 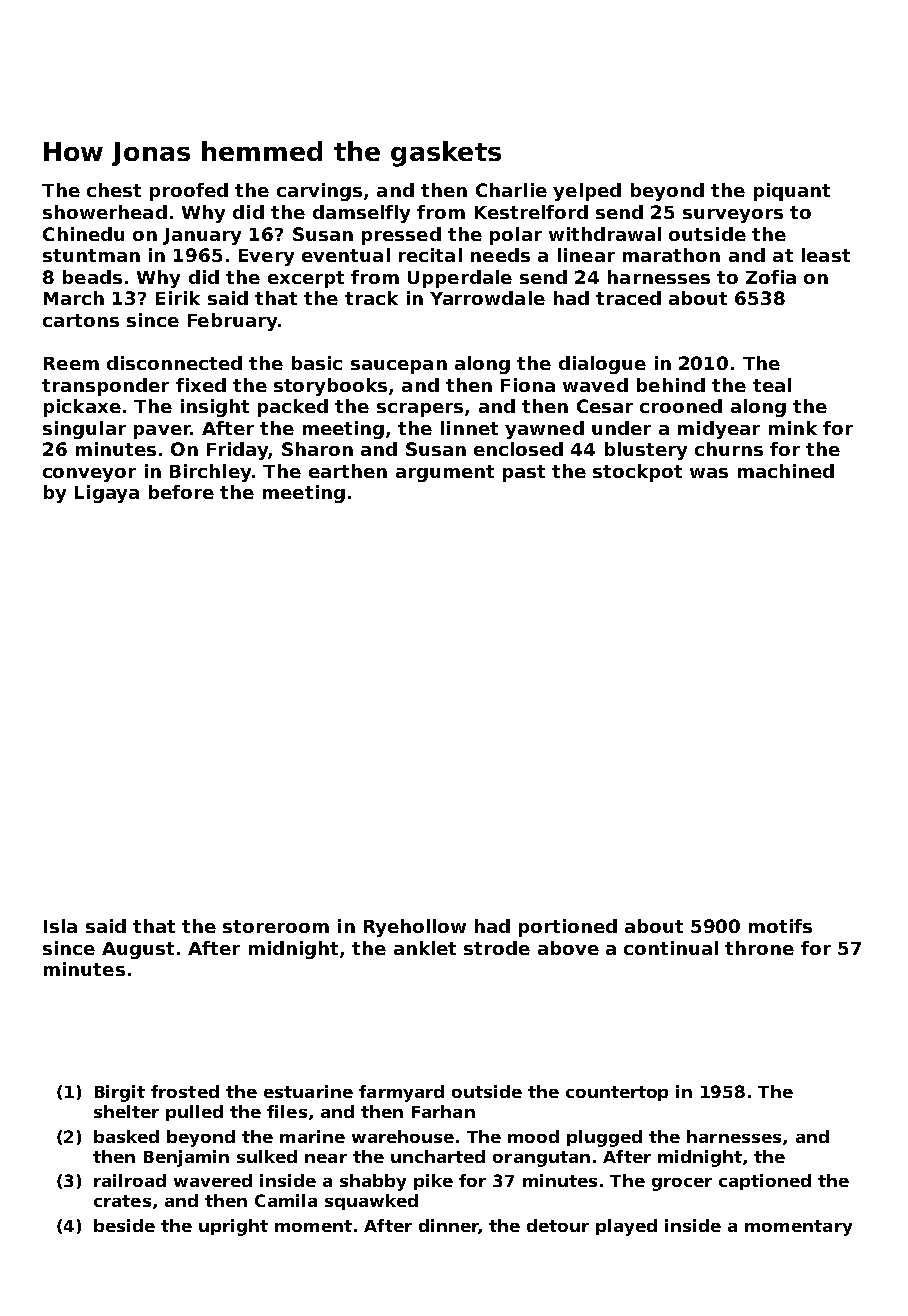 What do you see at coordinates (637, 473) in the screenshot?
I see `stockpot` at bounding box center [637, 473].
